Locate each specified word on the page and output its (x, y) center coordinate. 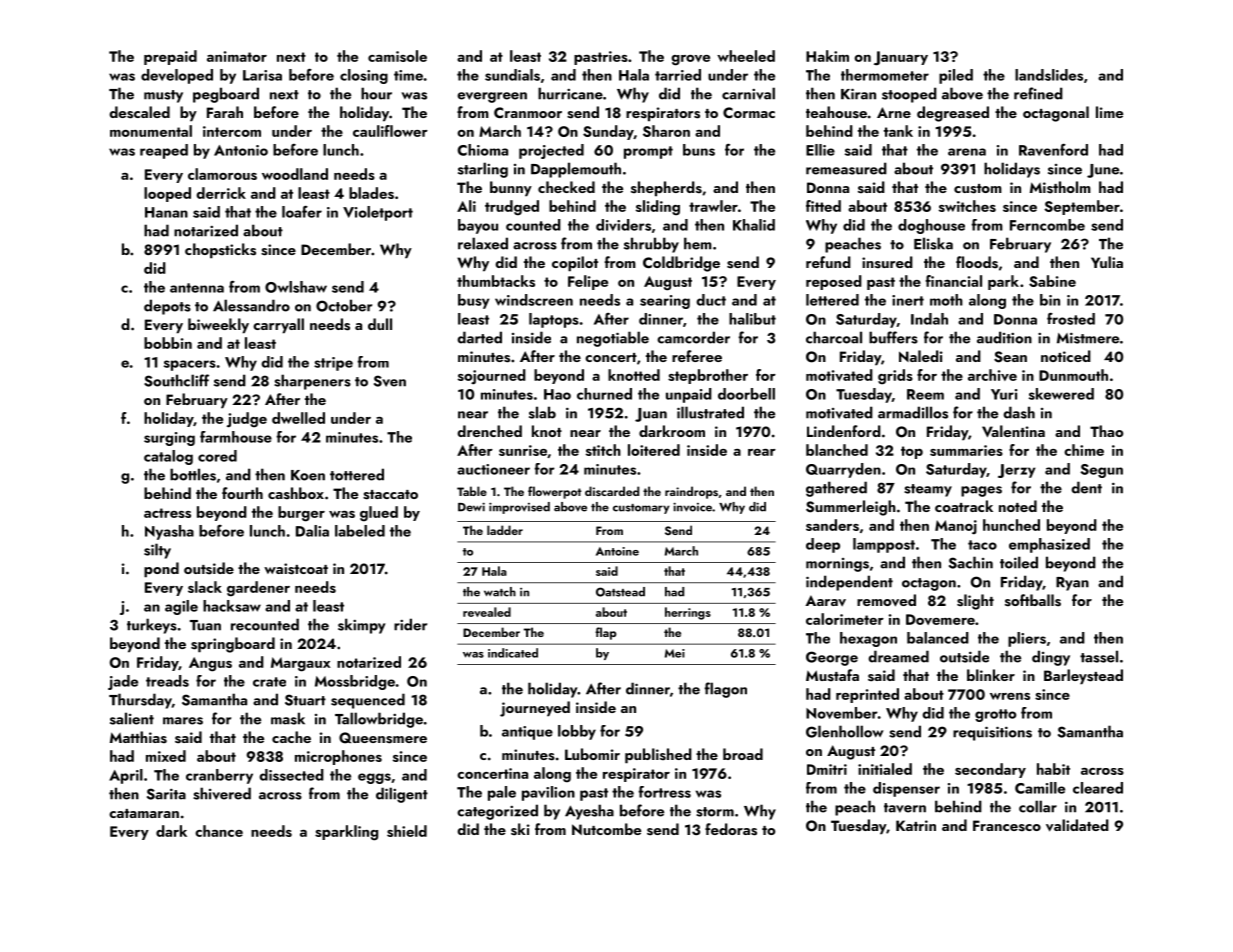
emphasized (1049, 545)
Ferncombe (1047, 225)
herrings (688, 613)
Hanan (166, 212)
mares (183, 721)
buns (699, 150)
